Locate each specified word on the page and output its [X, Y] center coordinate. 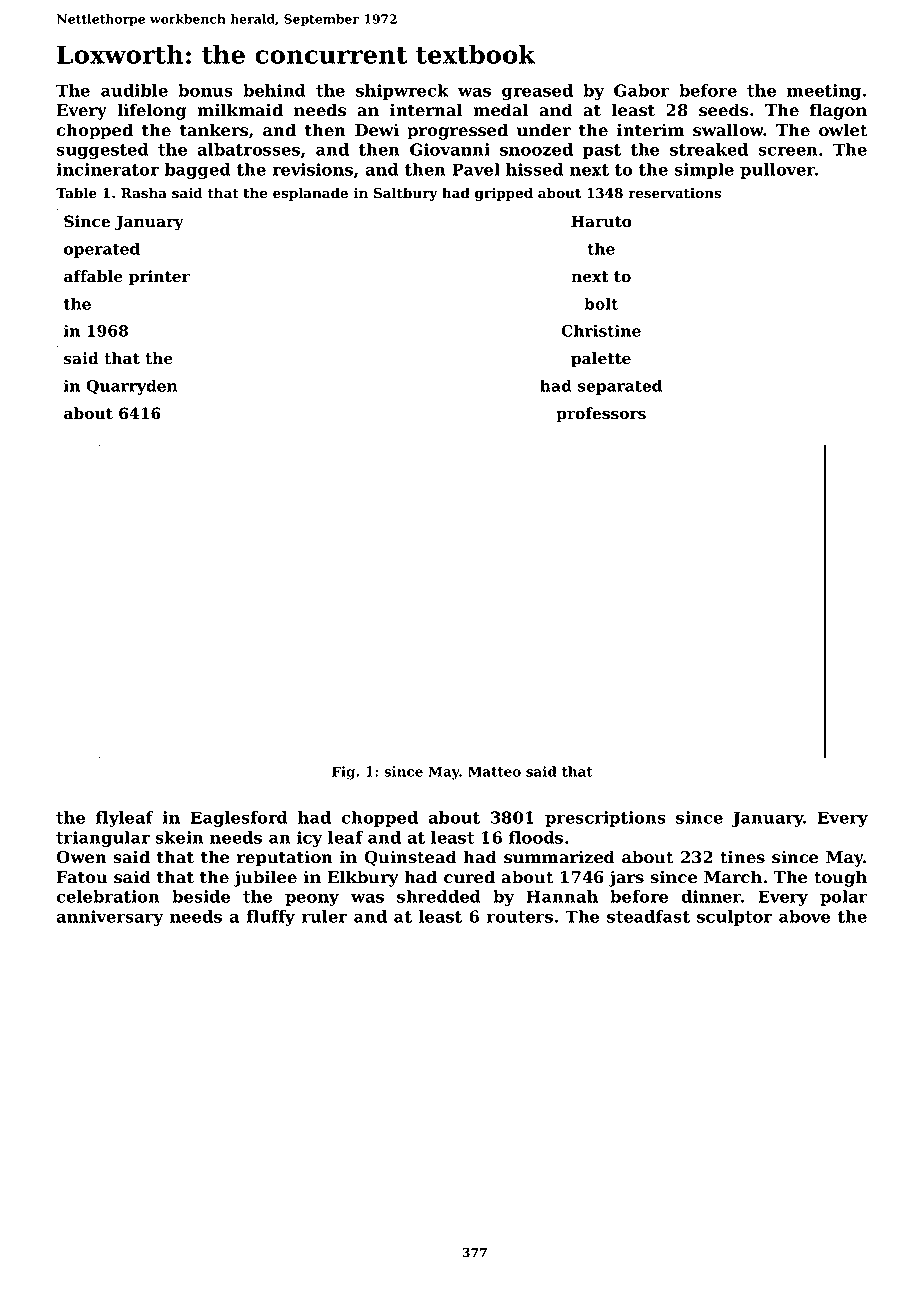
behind [274, 90]
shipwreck [402, 92]
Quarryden [131, 387]
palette [601, 360]
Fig [343, 773]
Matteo [494, 771]
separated [620, 387]
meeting [824, 92]
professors [601, 415]
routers [520, 917]
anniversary [110, 918]
